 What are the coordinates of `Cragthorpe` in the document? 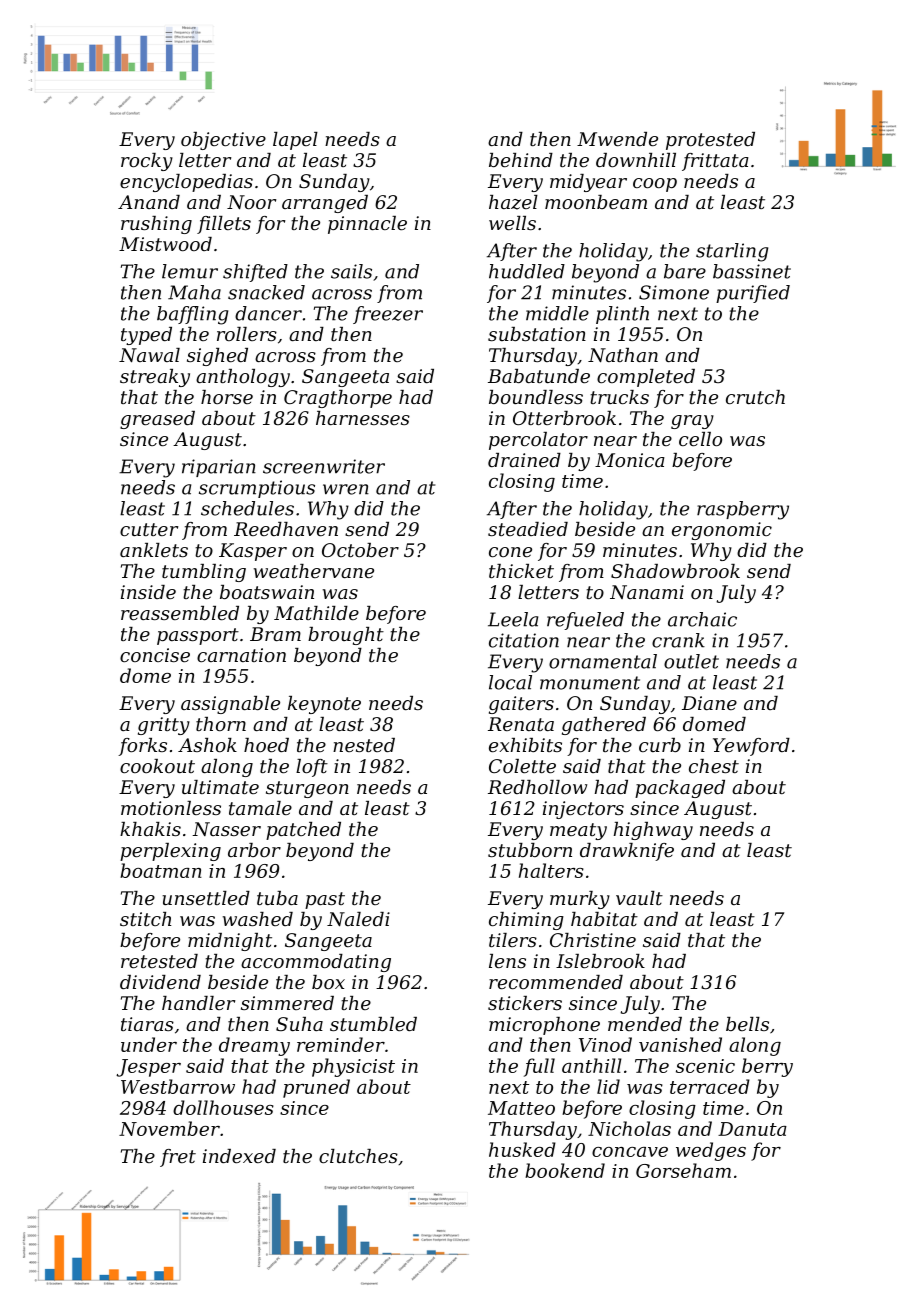 It's located at (338, 399).
